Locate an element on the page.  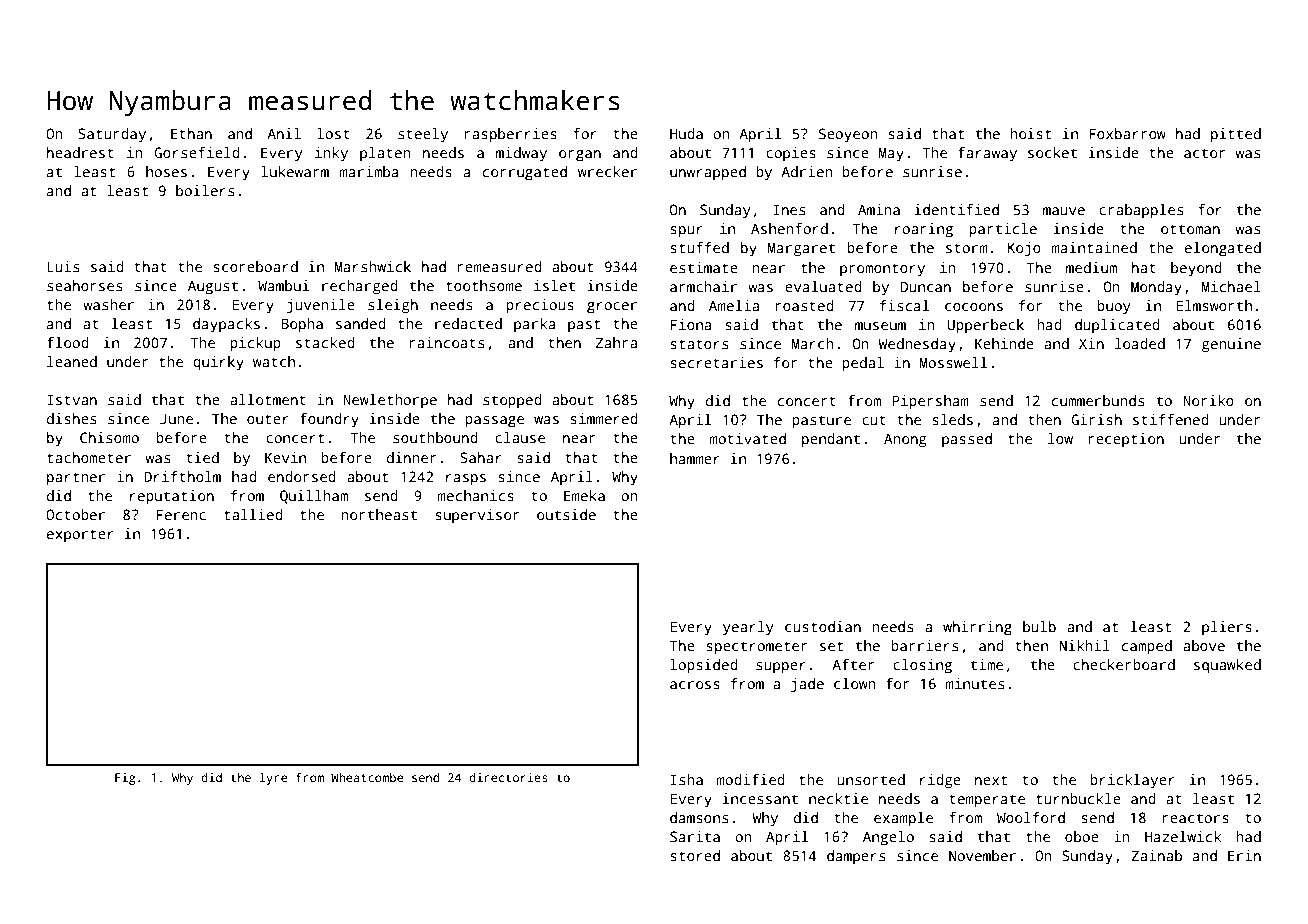
dampers is located at coordinates (856, 857).
